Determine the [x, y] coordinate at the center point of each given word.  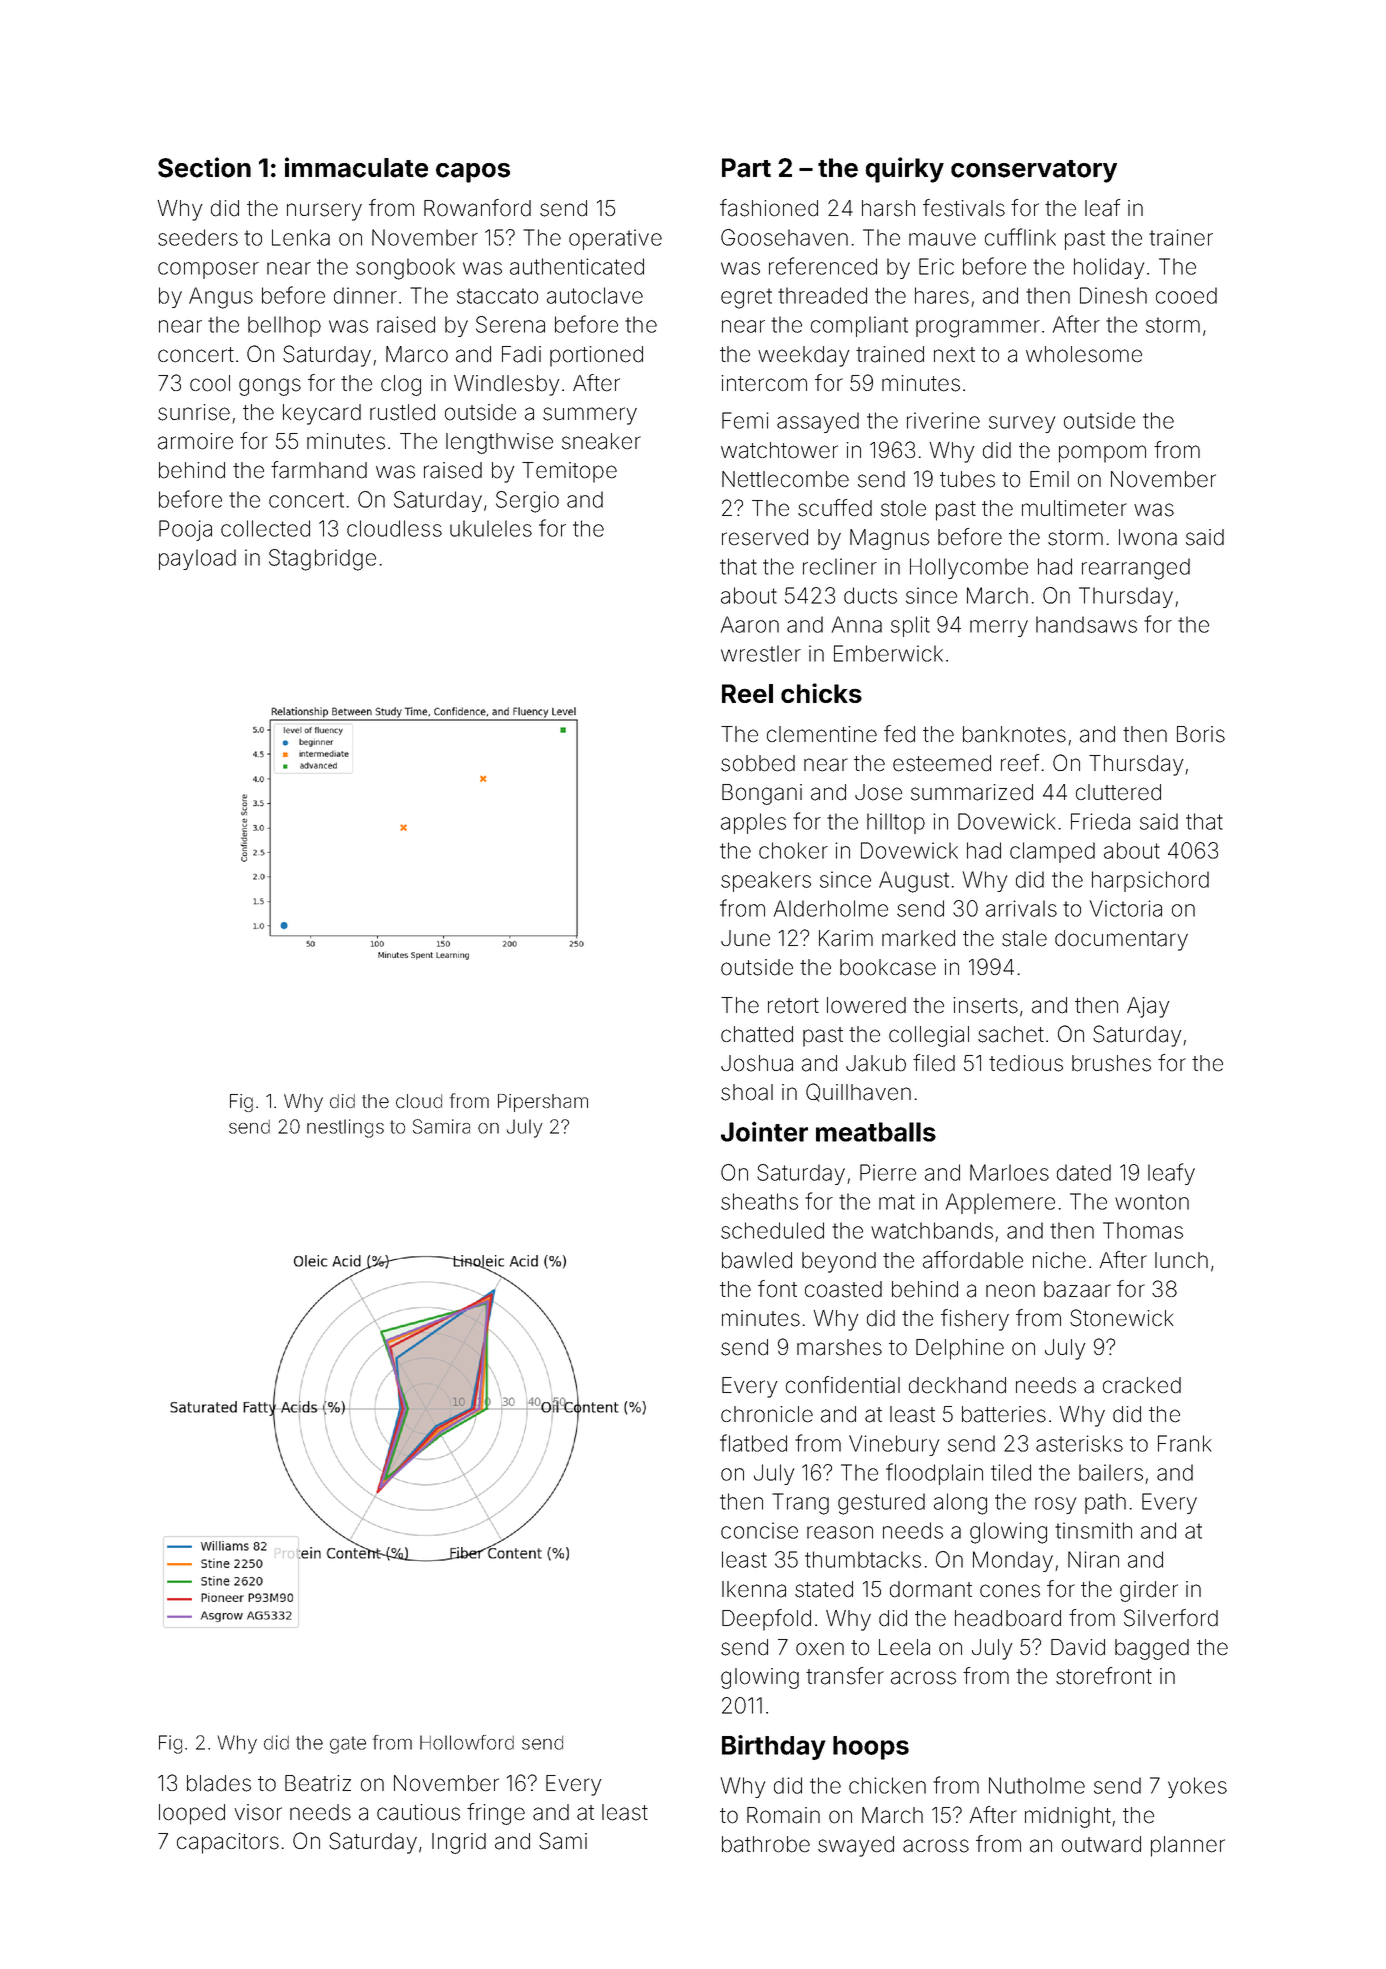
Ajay [1148, 1007]
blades [219, 1783]
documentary [1121, 940]
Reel [747, 693]
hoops [871, 1748]
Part [746, 168]
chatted [757, 1034]
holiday [1109, 268]
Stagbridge [322, 560]
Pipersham [543, 1103]
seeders [198, 237]
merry [999, 628]
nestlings [345, 1128]
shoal [747, 1092]
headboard [1008, 1618]
